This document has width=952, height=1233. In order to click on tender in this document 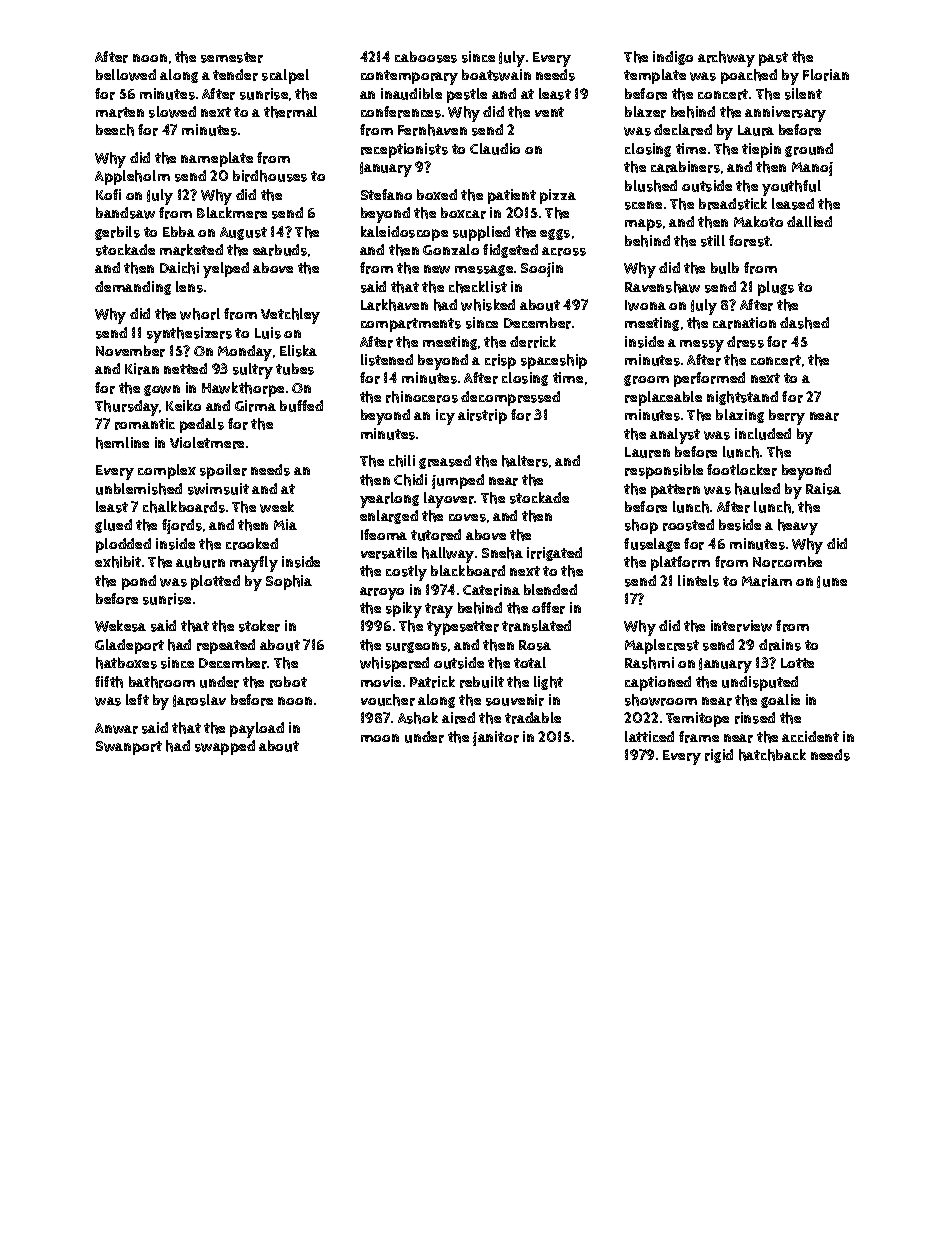, I will do `click(235, 75)`.
